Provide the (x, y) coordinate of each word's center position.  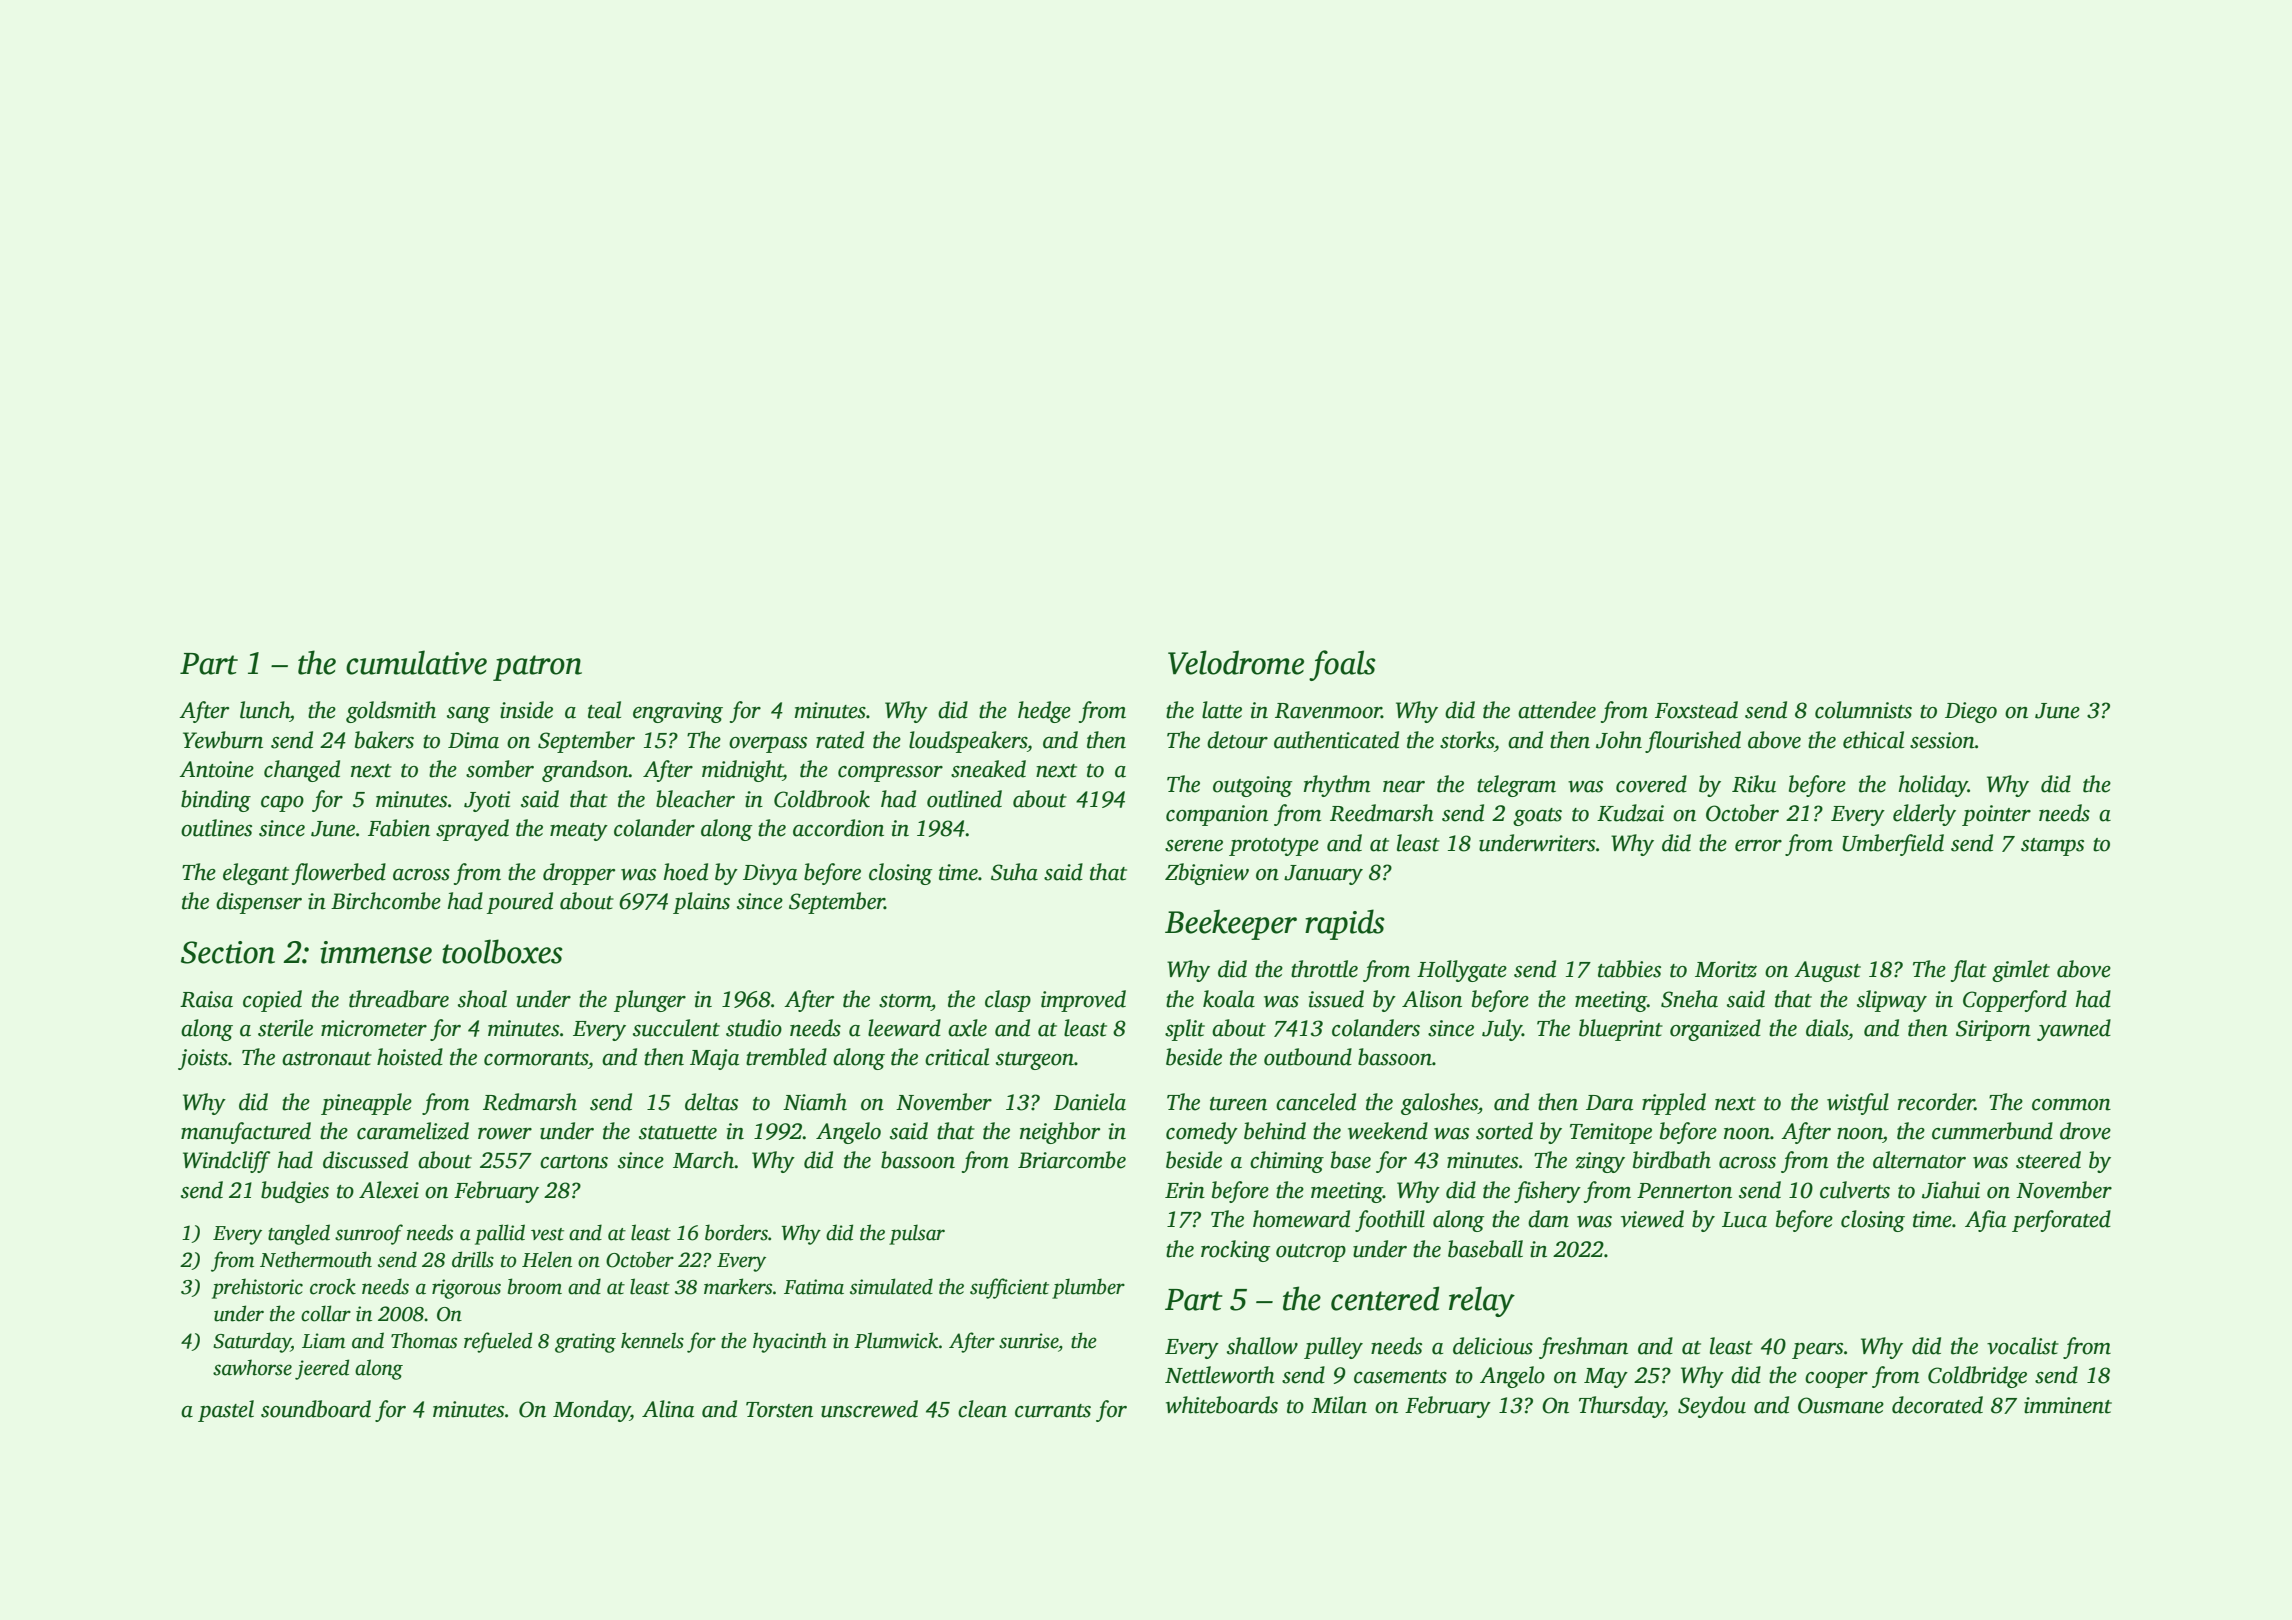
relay (1482, 1301)
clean (982, 1409)
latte (1222, 710)
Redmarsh (530, 1102)
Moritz (1726, 969)
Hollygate (1462, 971)
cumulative (416, 662)
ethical (1873, 740)
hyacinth (790, 1342)
